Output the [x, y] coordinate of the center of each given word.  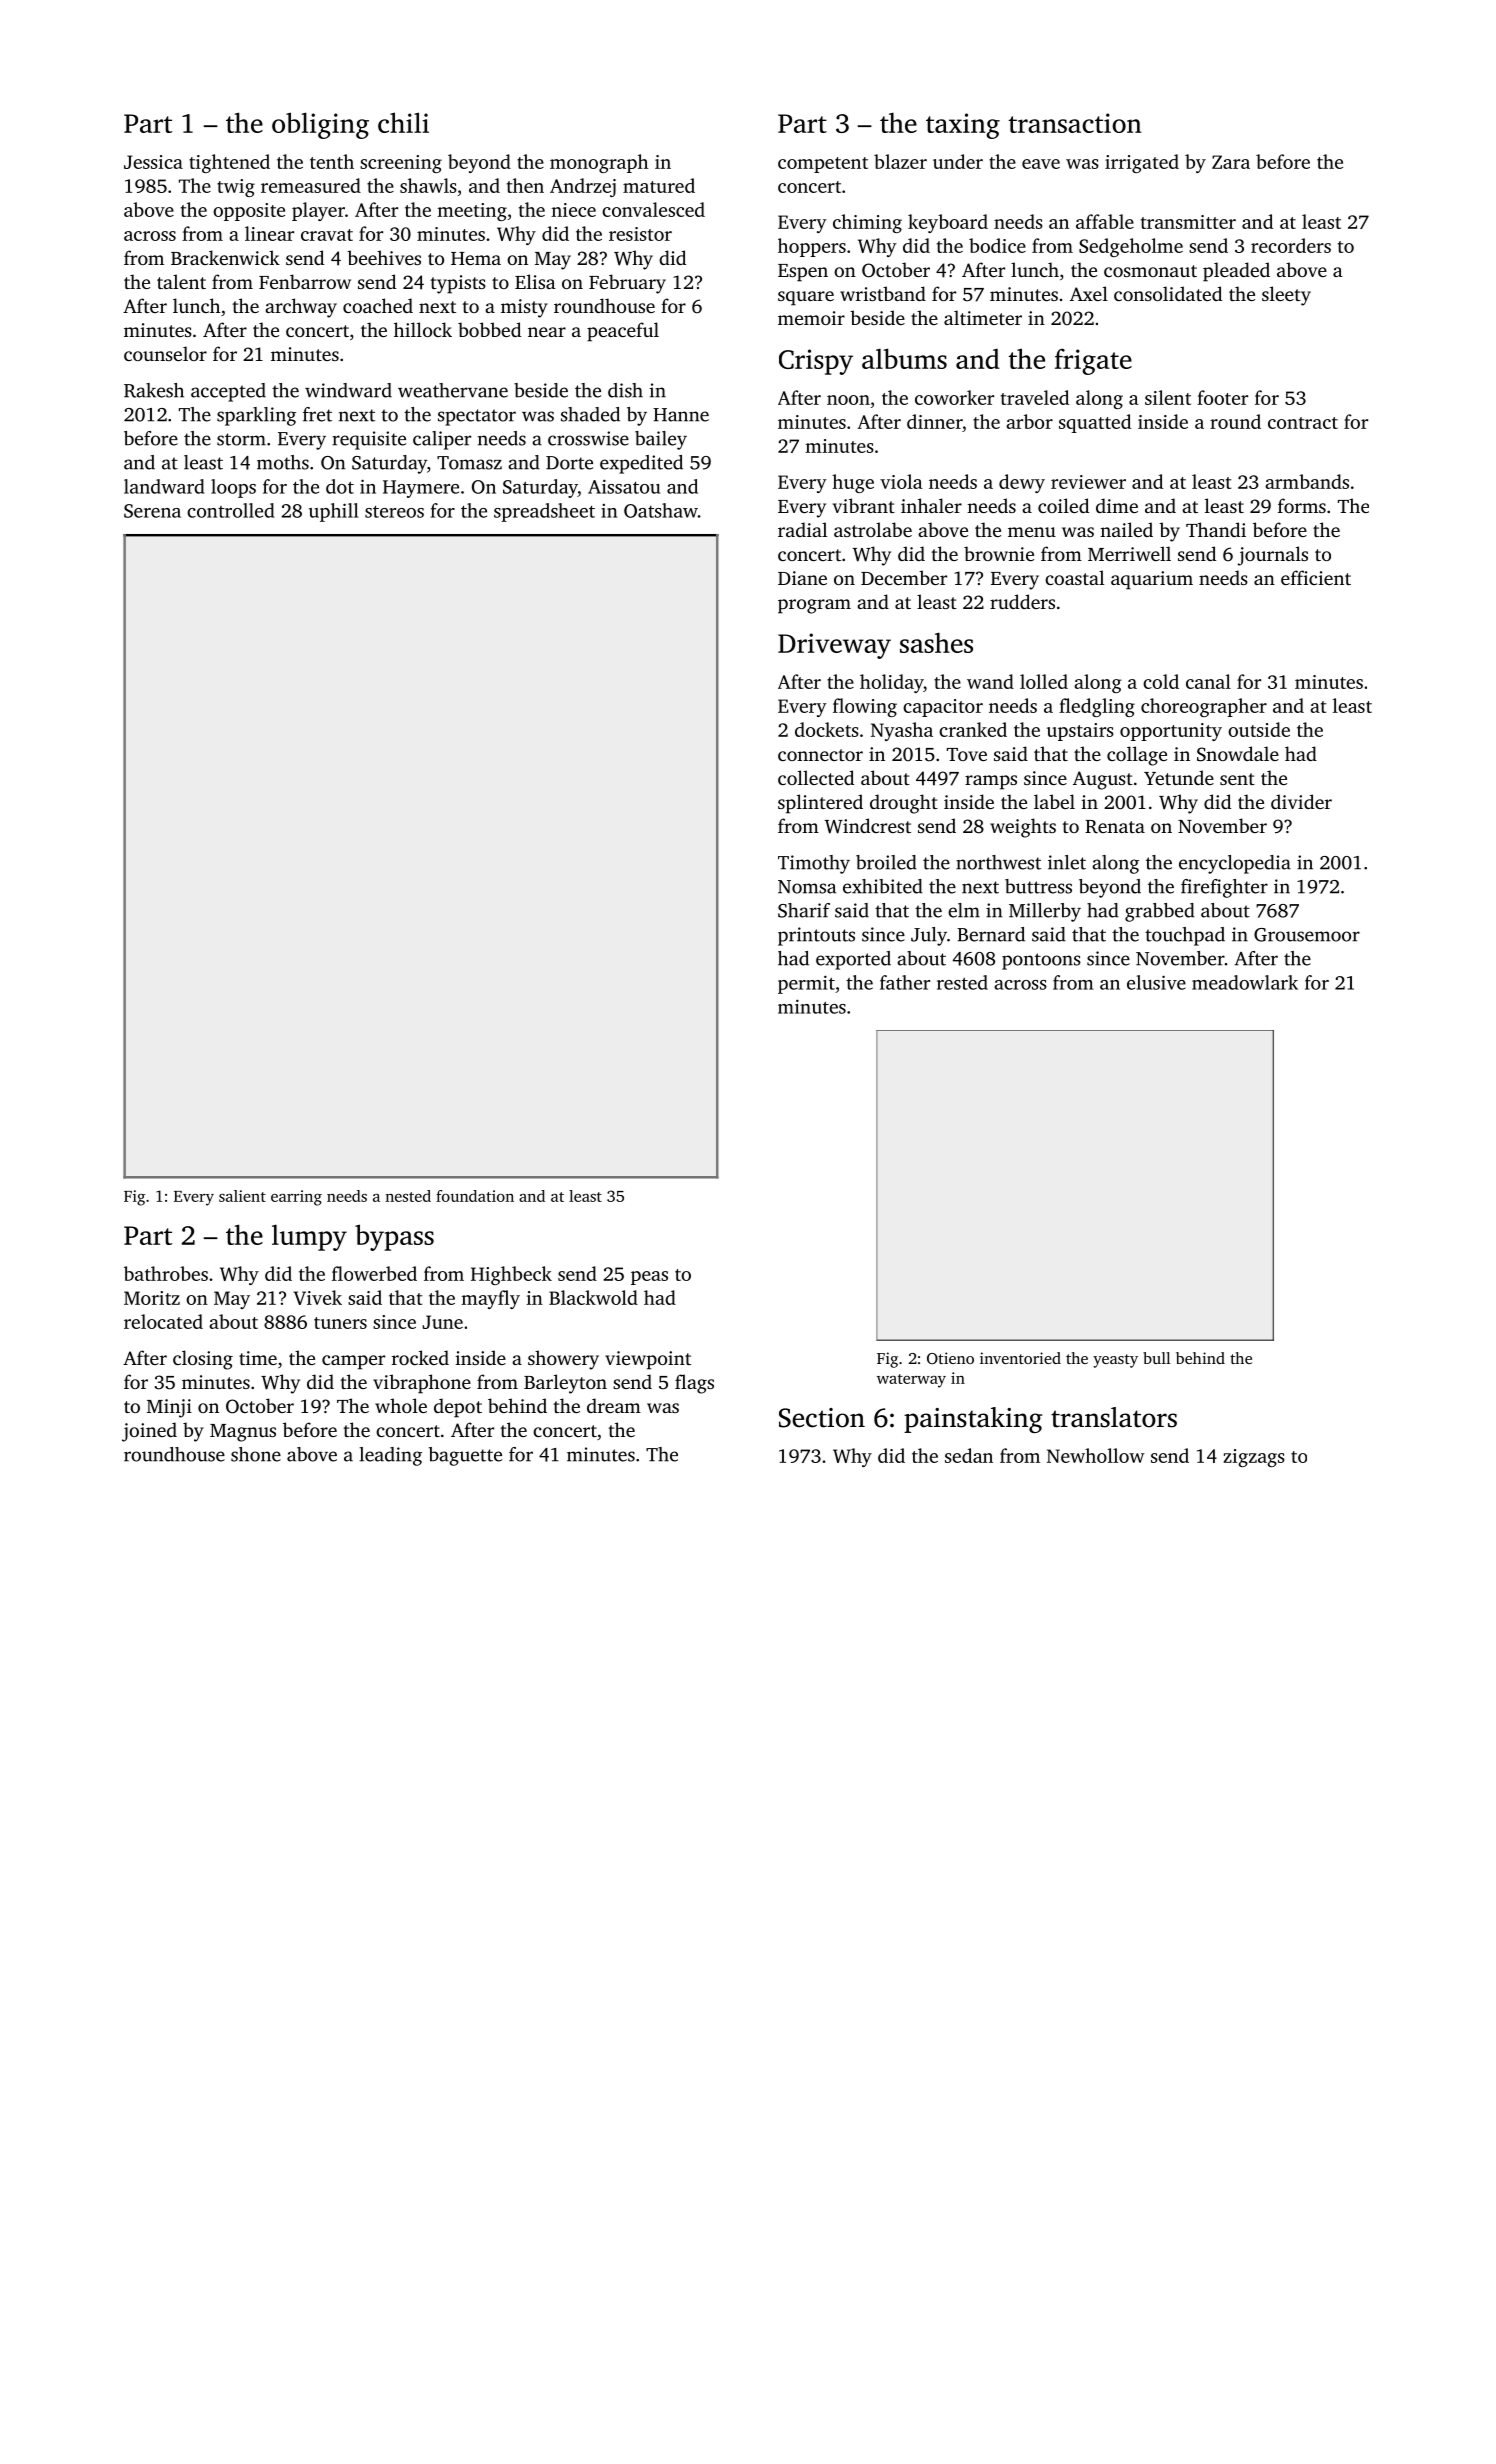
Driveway [834, 646]
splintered [820, 804]
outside [1259, 729]
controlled [231, 510]
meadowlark [1245, 982]
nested [408, 1196]
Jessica [153, 162]
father [905, 982]
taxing [963, 126]
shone [256, 1454]
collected [816, 777]
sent [1237, 779]
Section [822, 1418]
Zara [1231, 162]
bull [1157, 1358]
